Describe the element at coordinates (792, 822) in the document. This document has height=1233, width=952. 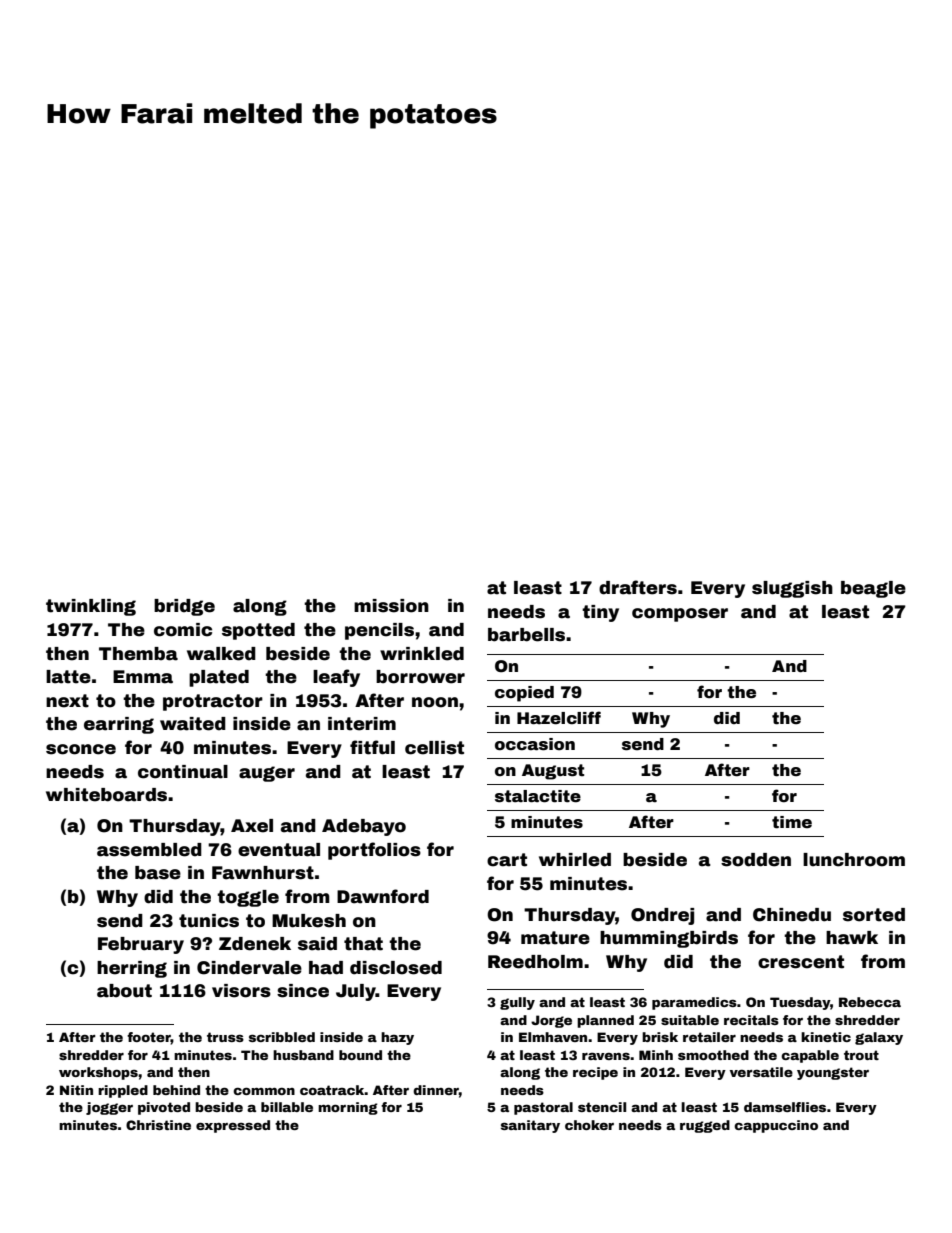
I see `time` at that location.
